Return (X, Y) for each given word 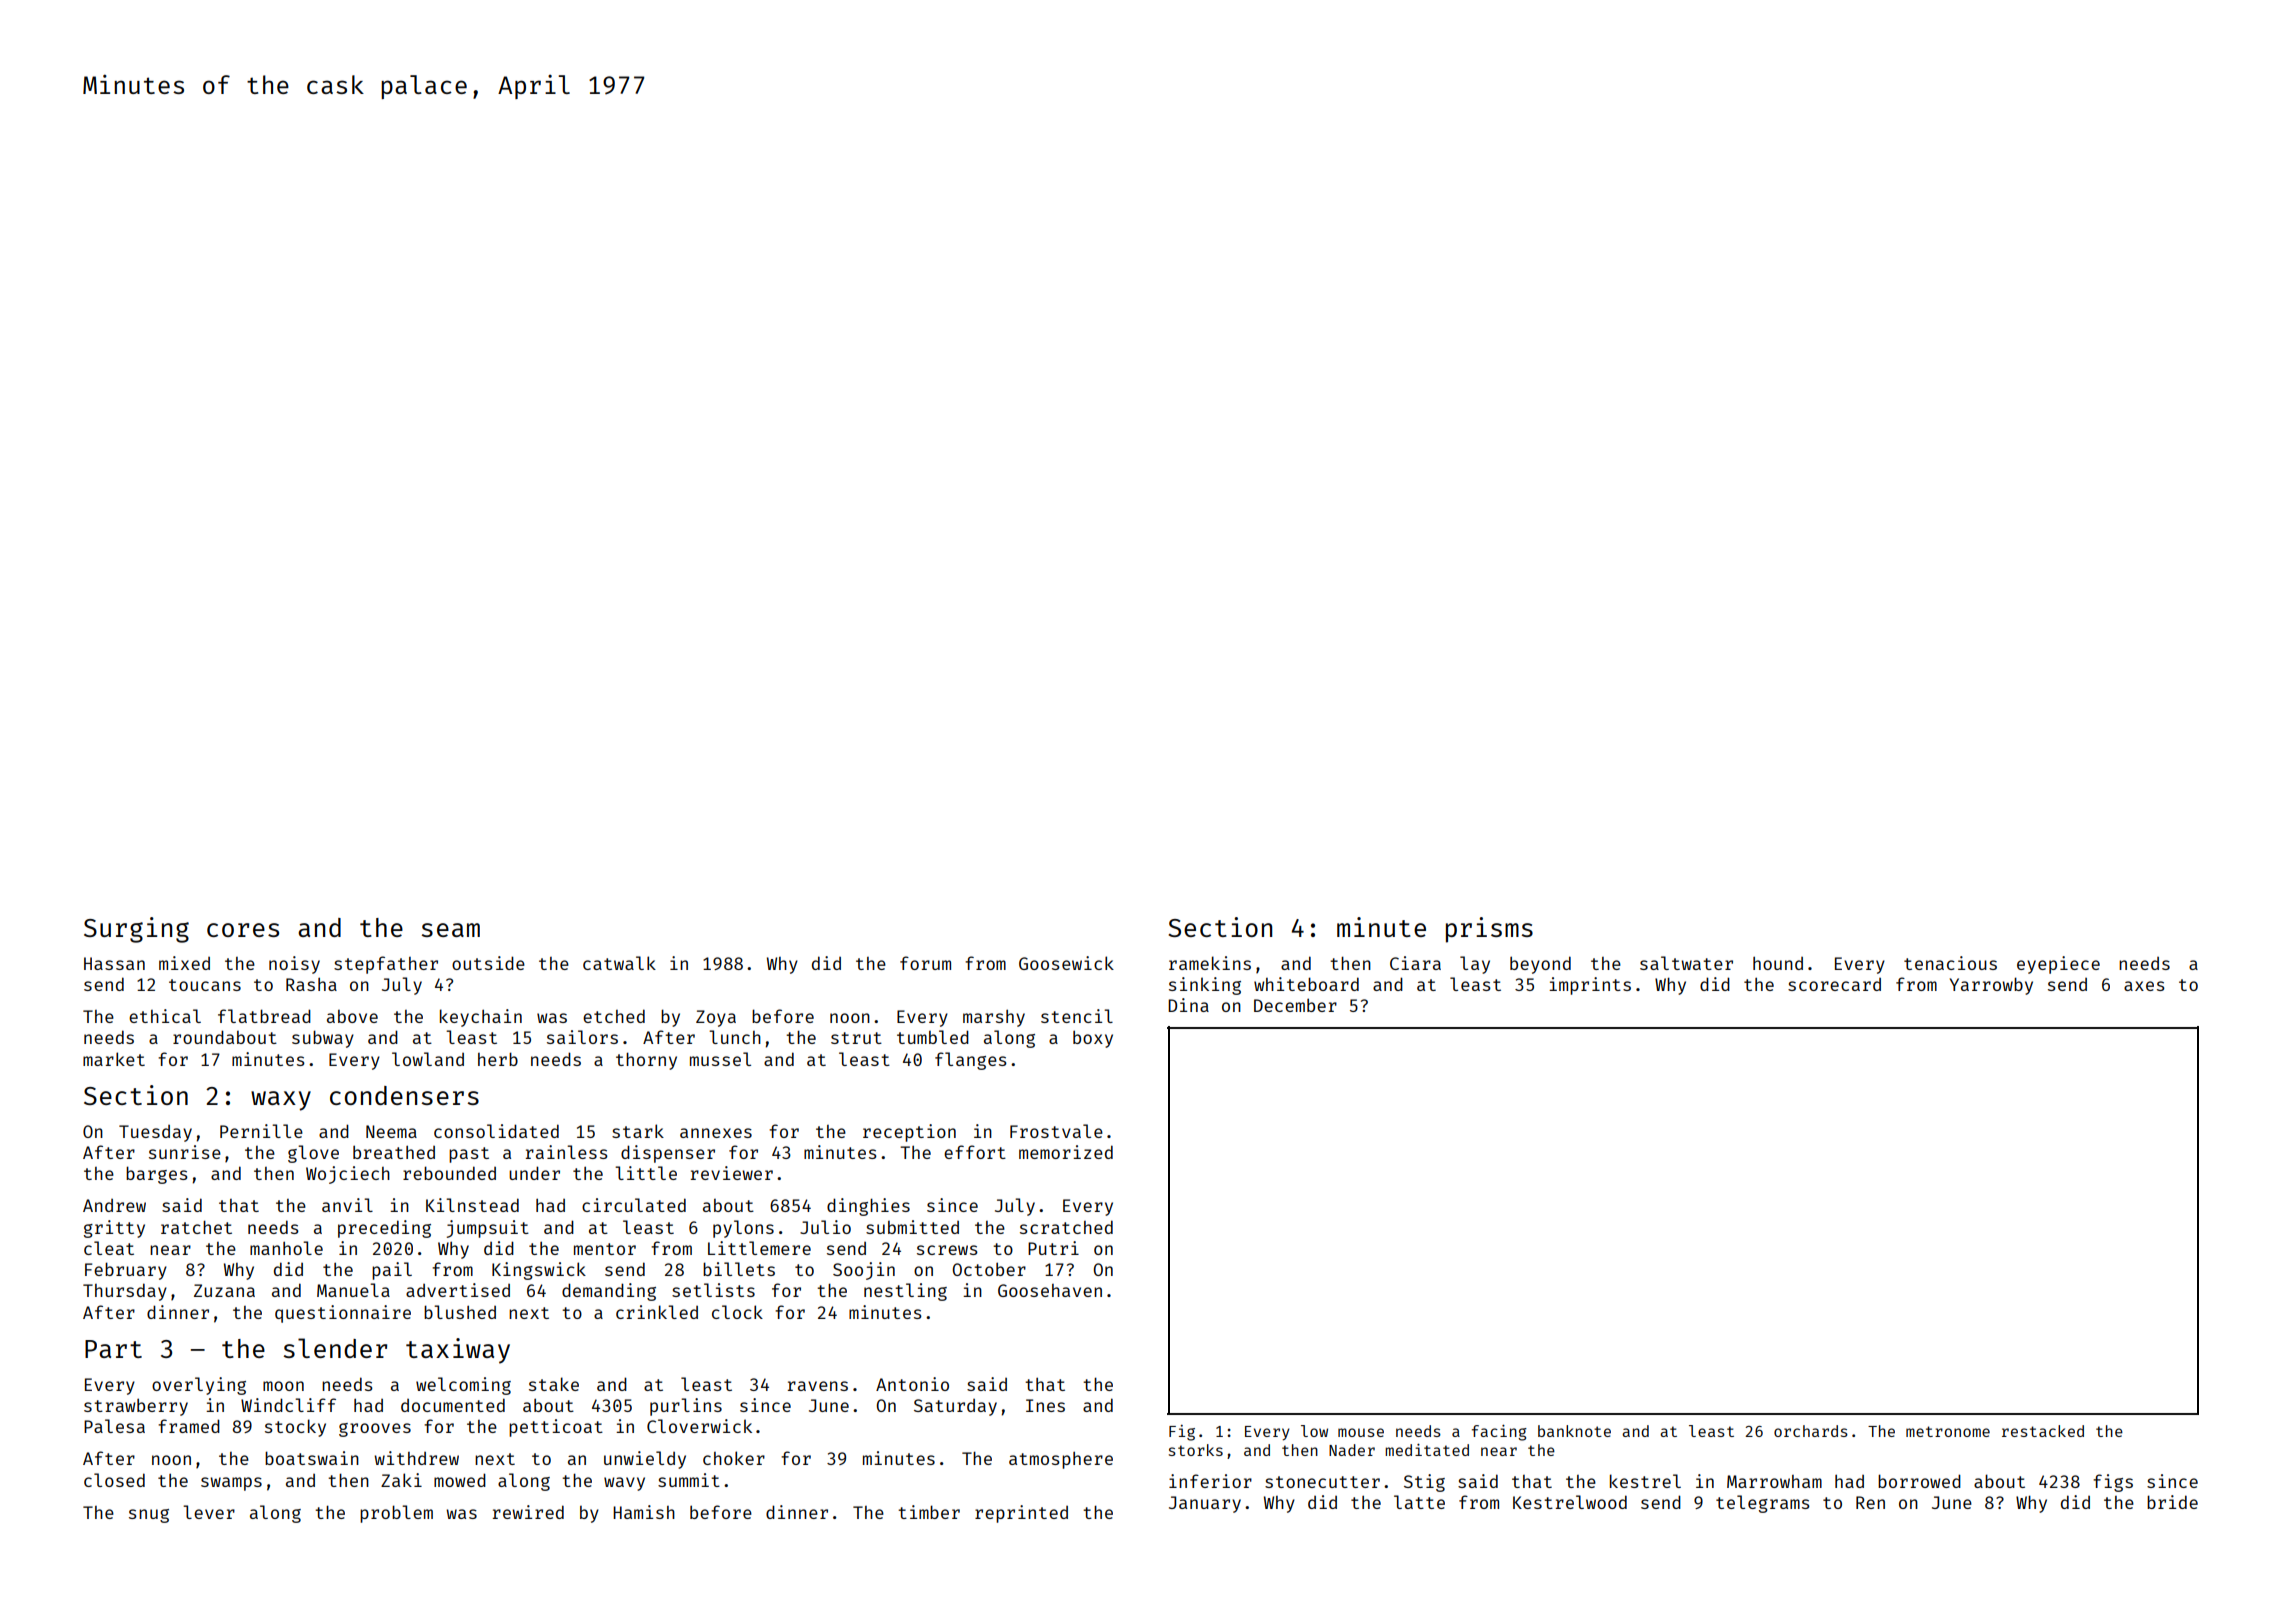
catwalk (619, 963)
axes (2144, 986)
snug (149, 1516)
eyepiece (2058, 965)
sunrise (185, 1152)
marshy (994, 1018)
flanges (971, 1061)
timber (929, 1512)
